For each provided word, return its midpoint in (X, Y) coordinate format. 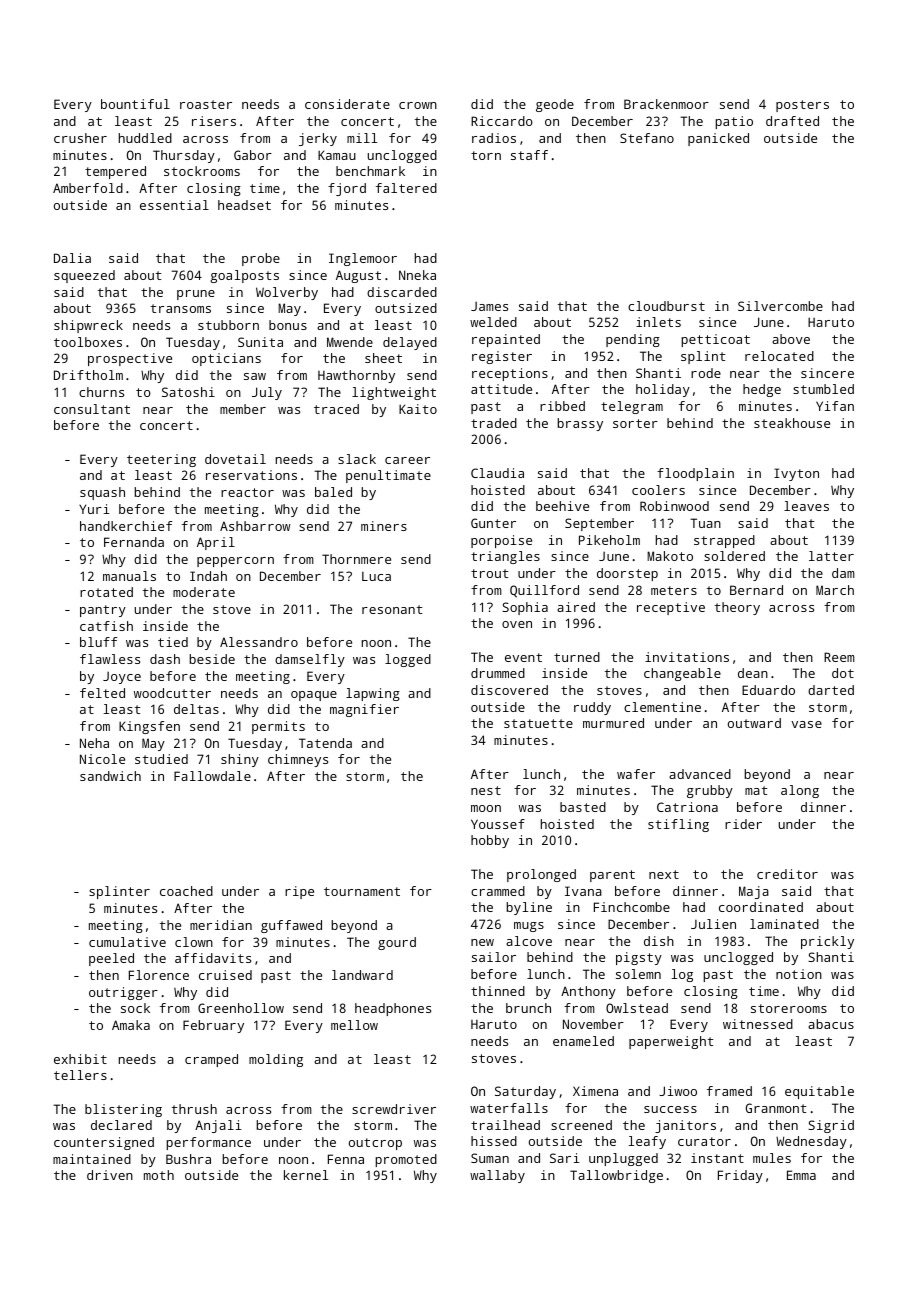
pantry (103, 611)
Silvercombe (780, 306)
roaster (206, 104)
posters (802, 106)
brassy (580, 424)
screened (581, 1125)
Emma (801, 1175)
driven (110, 1175)
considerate (347, 104)
